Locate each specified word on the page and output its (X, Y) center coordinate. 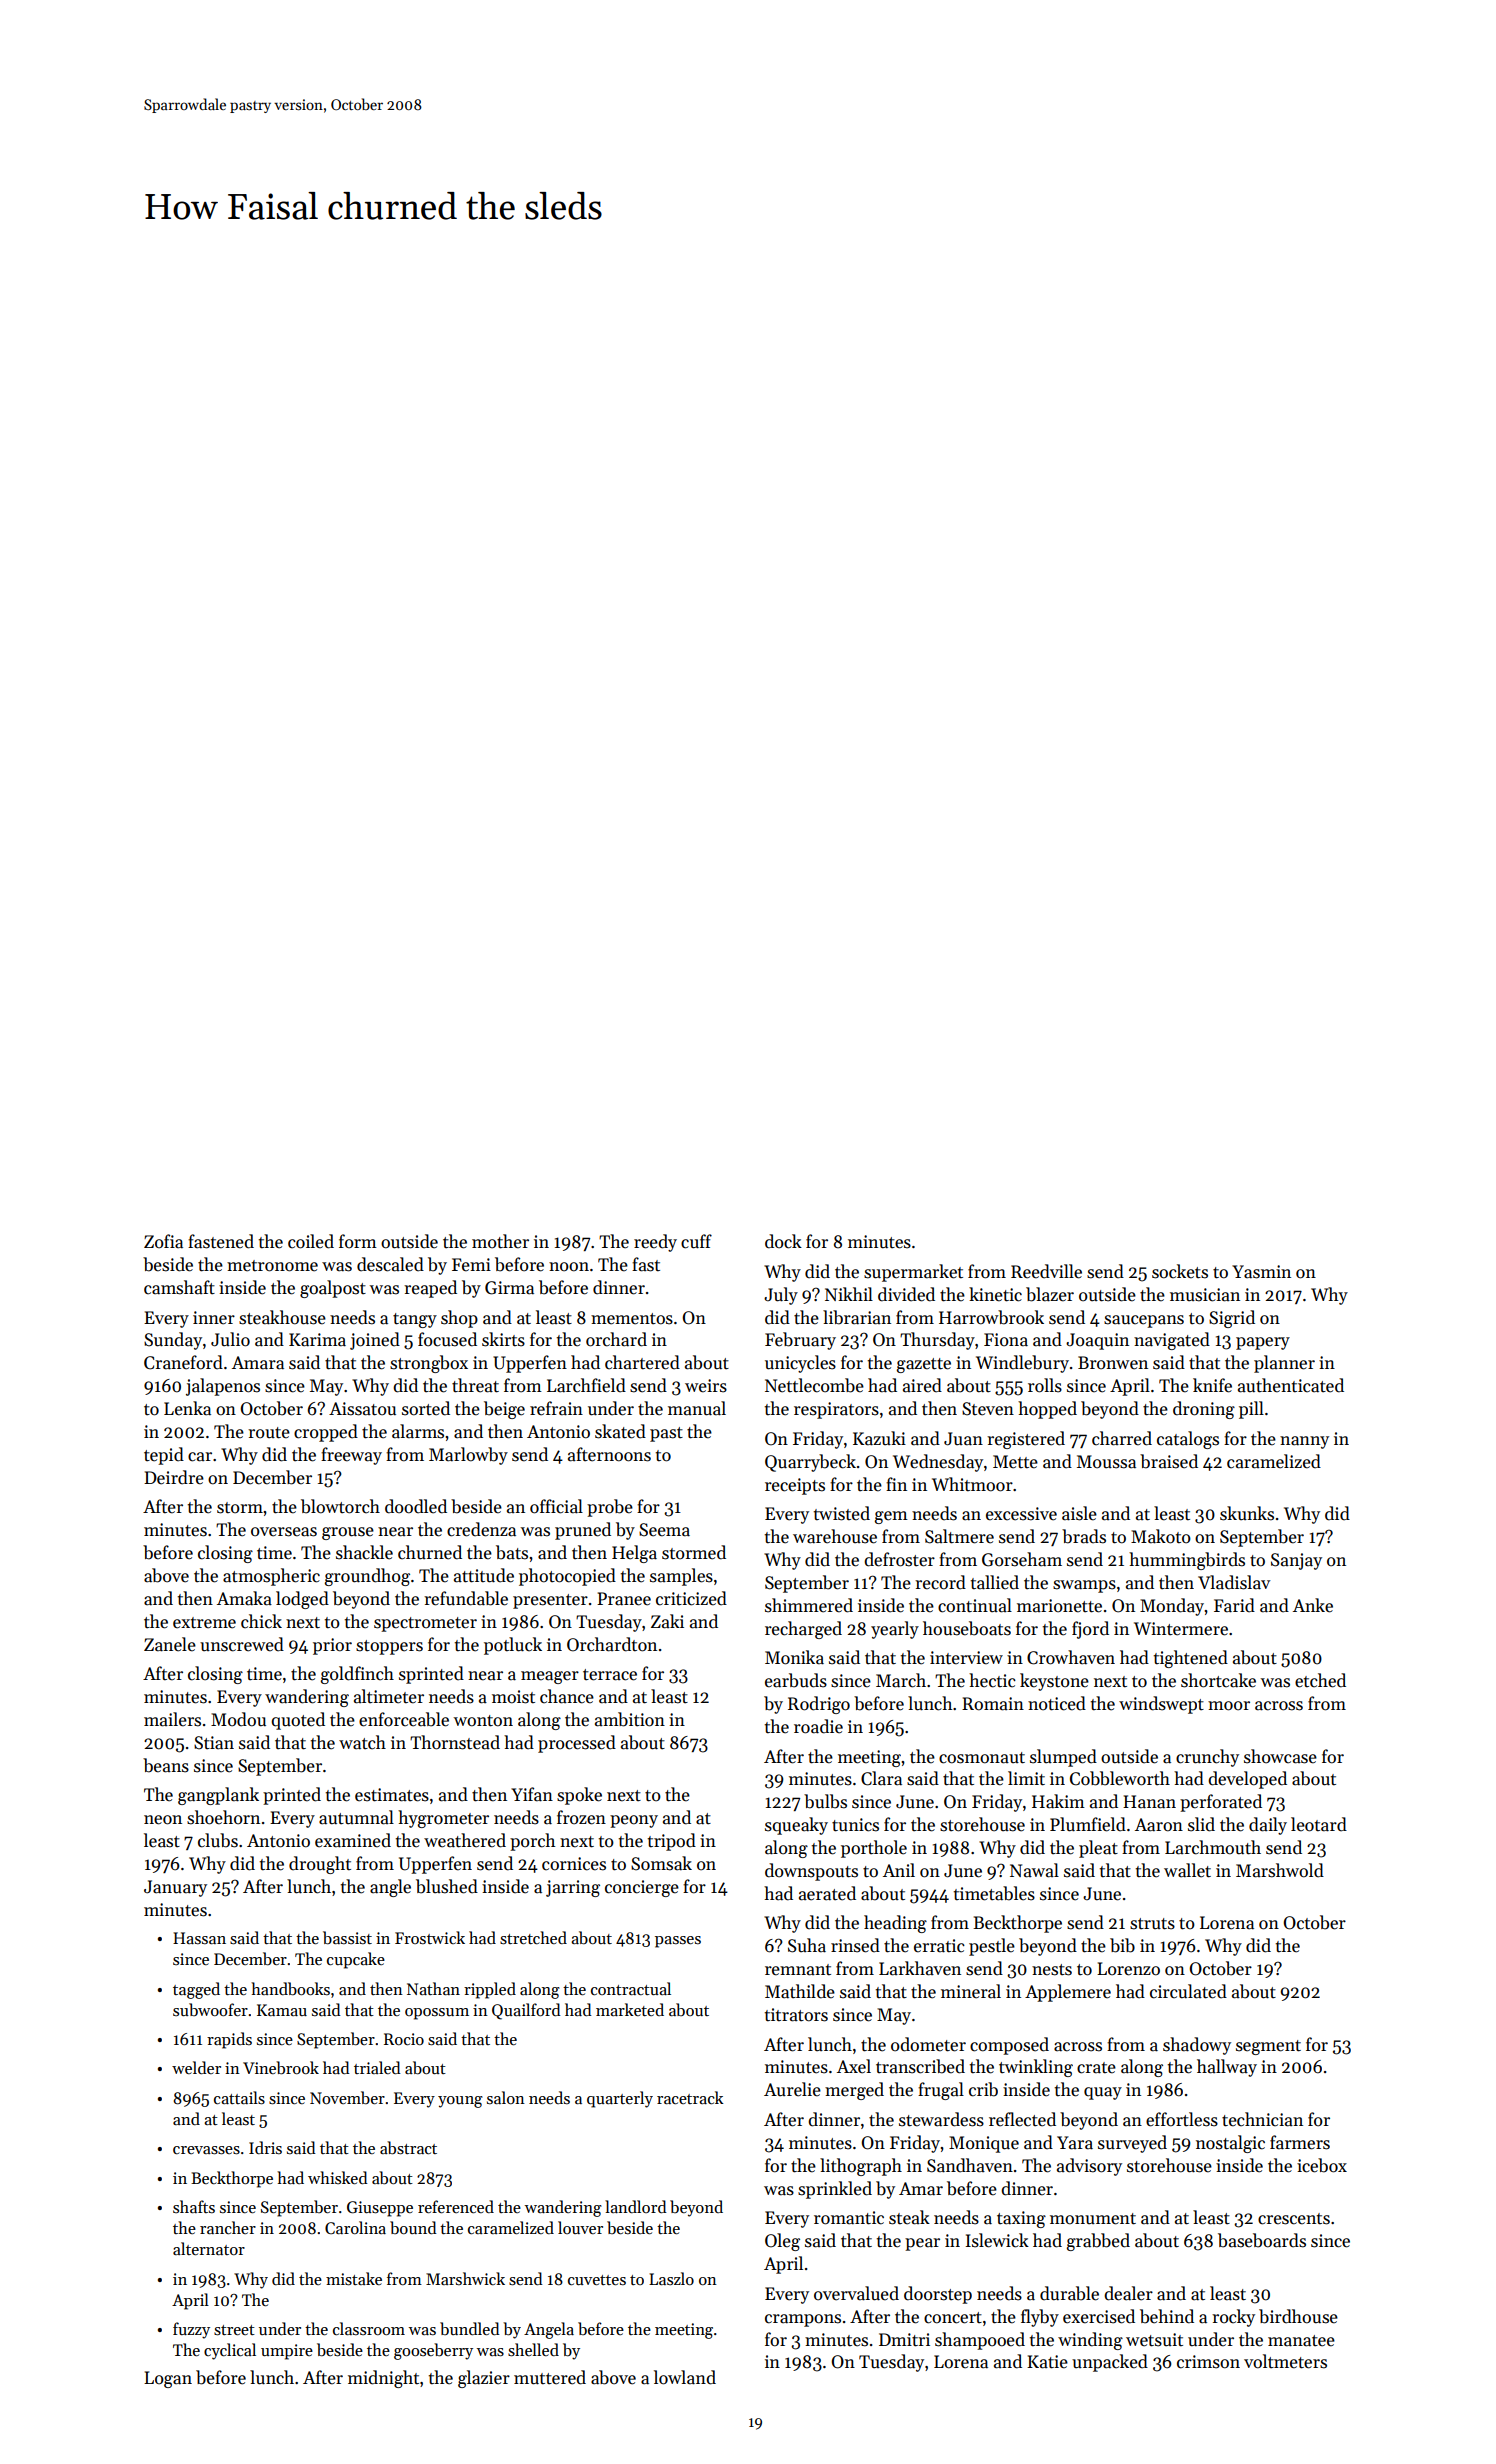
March (901, 1680)
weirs (706, 1386)
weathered (465, 1840)
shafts (194, 2206)
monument (1093, 2219)
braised (1169, 1461)
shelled (533, 2350)
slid (1201, 1824)
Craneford (183, 1362)
